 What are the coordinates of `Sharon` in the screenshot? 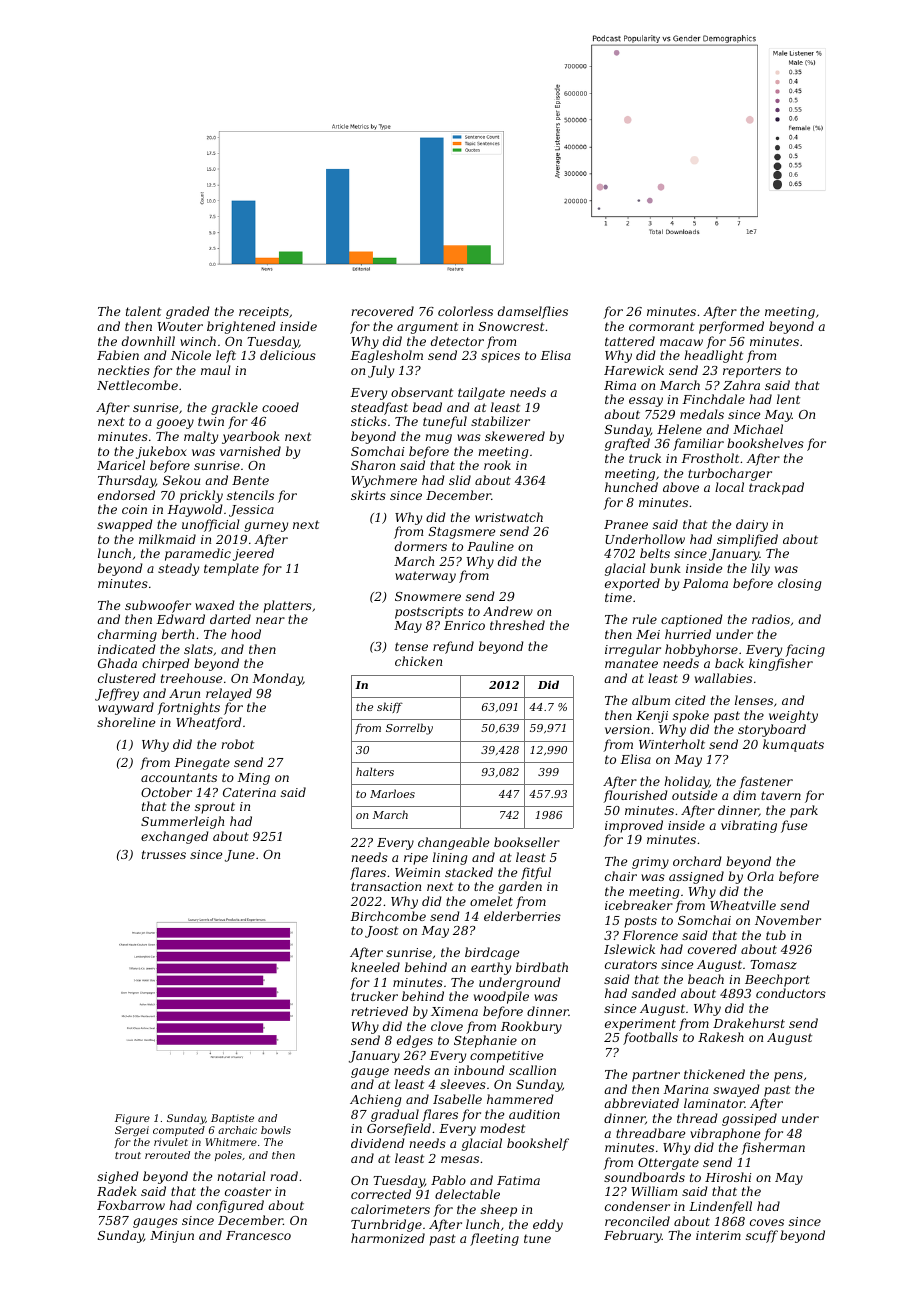 It's located at (373, 465).
